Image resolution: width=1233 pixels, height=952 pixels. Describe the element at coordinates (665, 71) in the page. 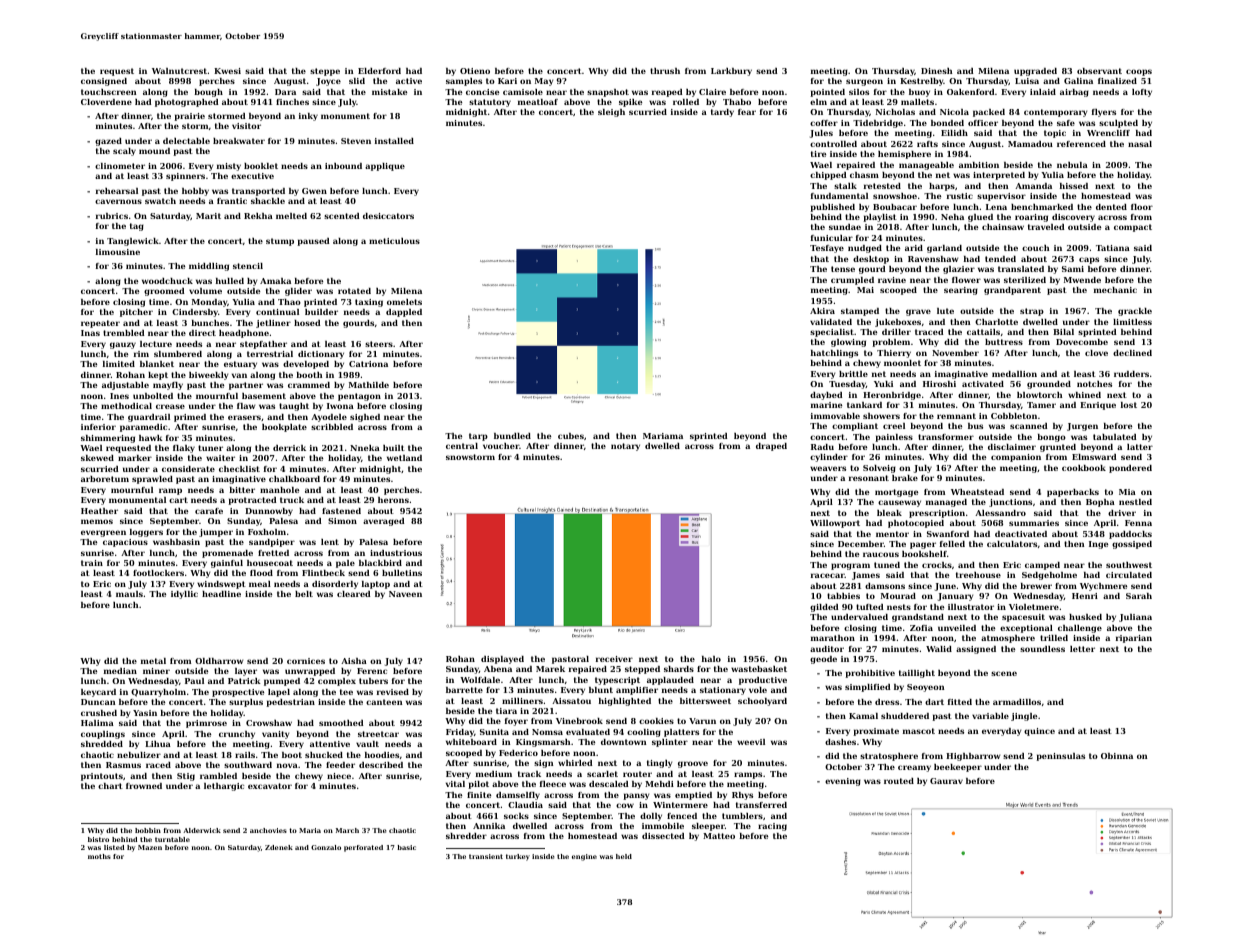

I see `thrush` at that location.
